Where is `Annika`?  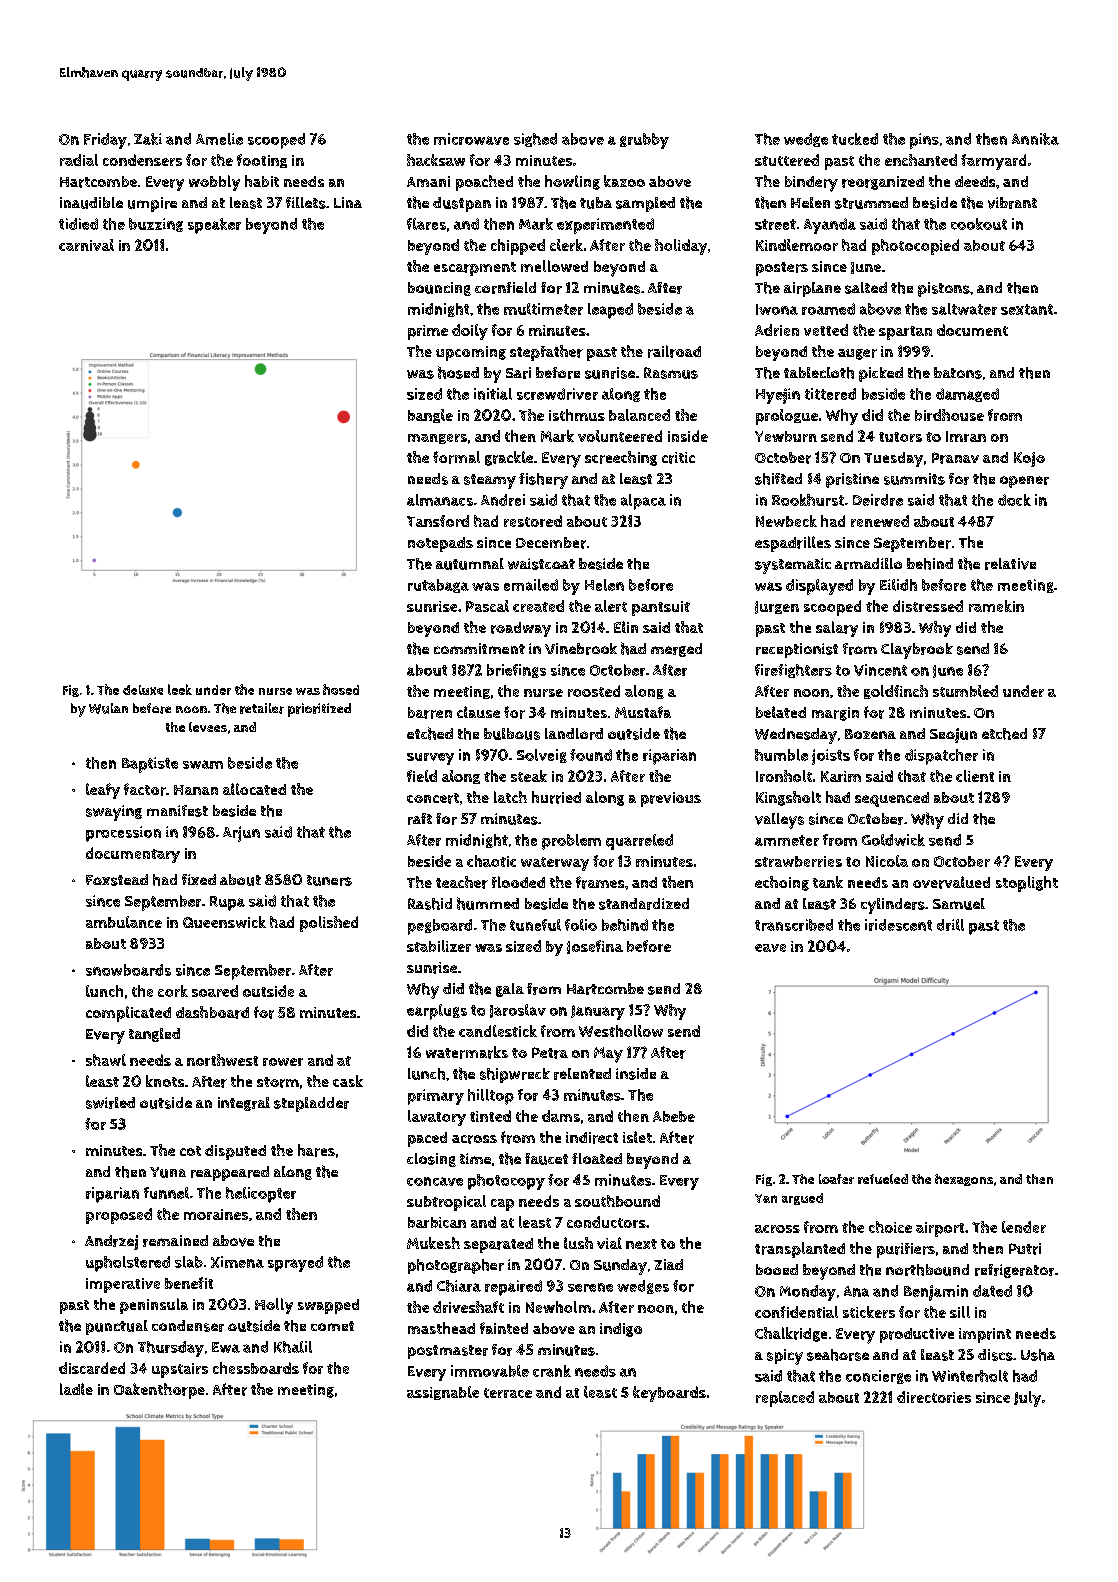 Annika is located at coordinates (1035, 139).
